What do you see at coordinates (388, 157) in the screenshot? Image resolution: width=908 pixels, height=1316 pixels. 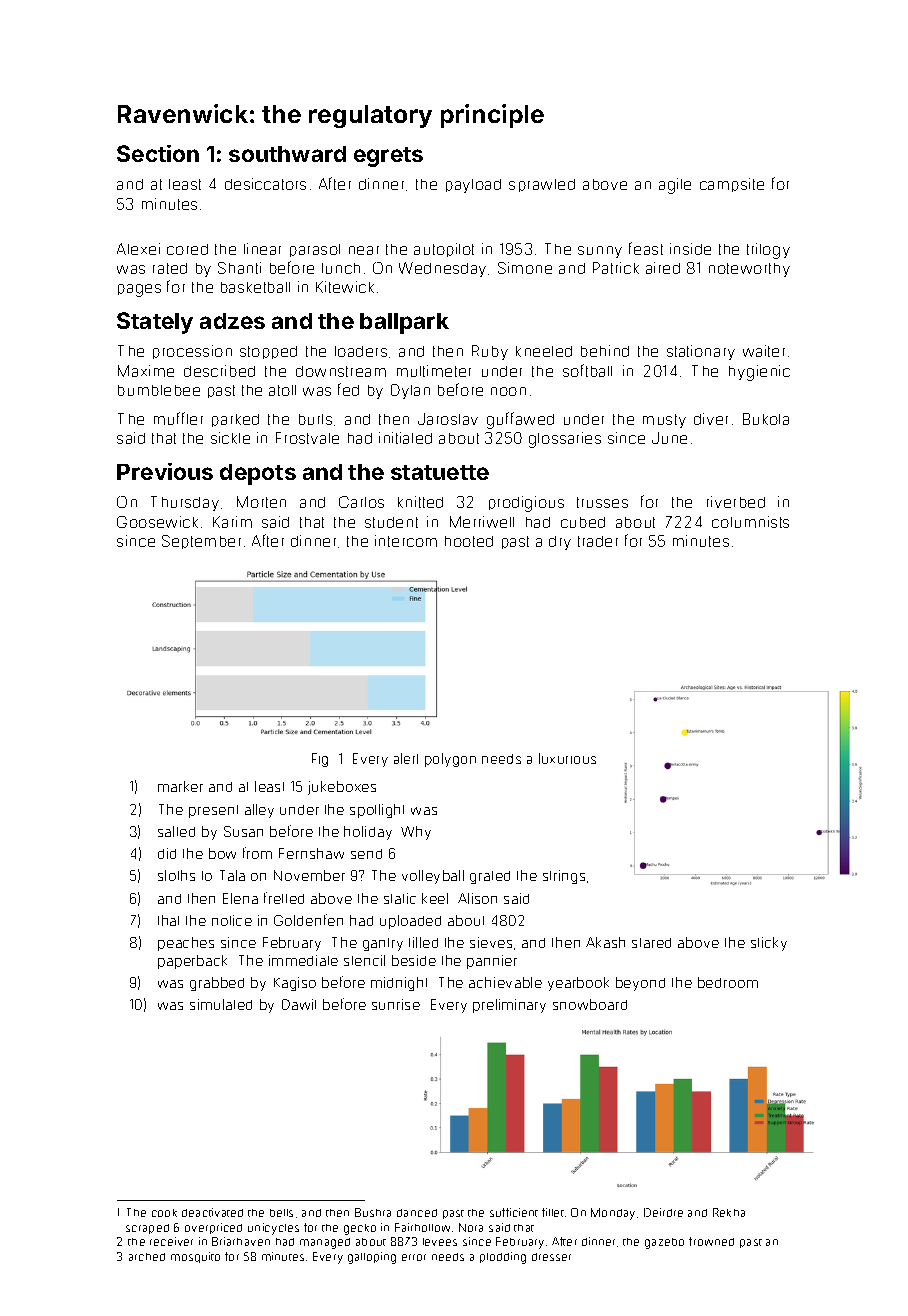 I see `egrets` at bounding box center [388, 157].
